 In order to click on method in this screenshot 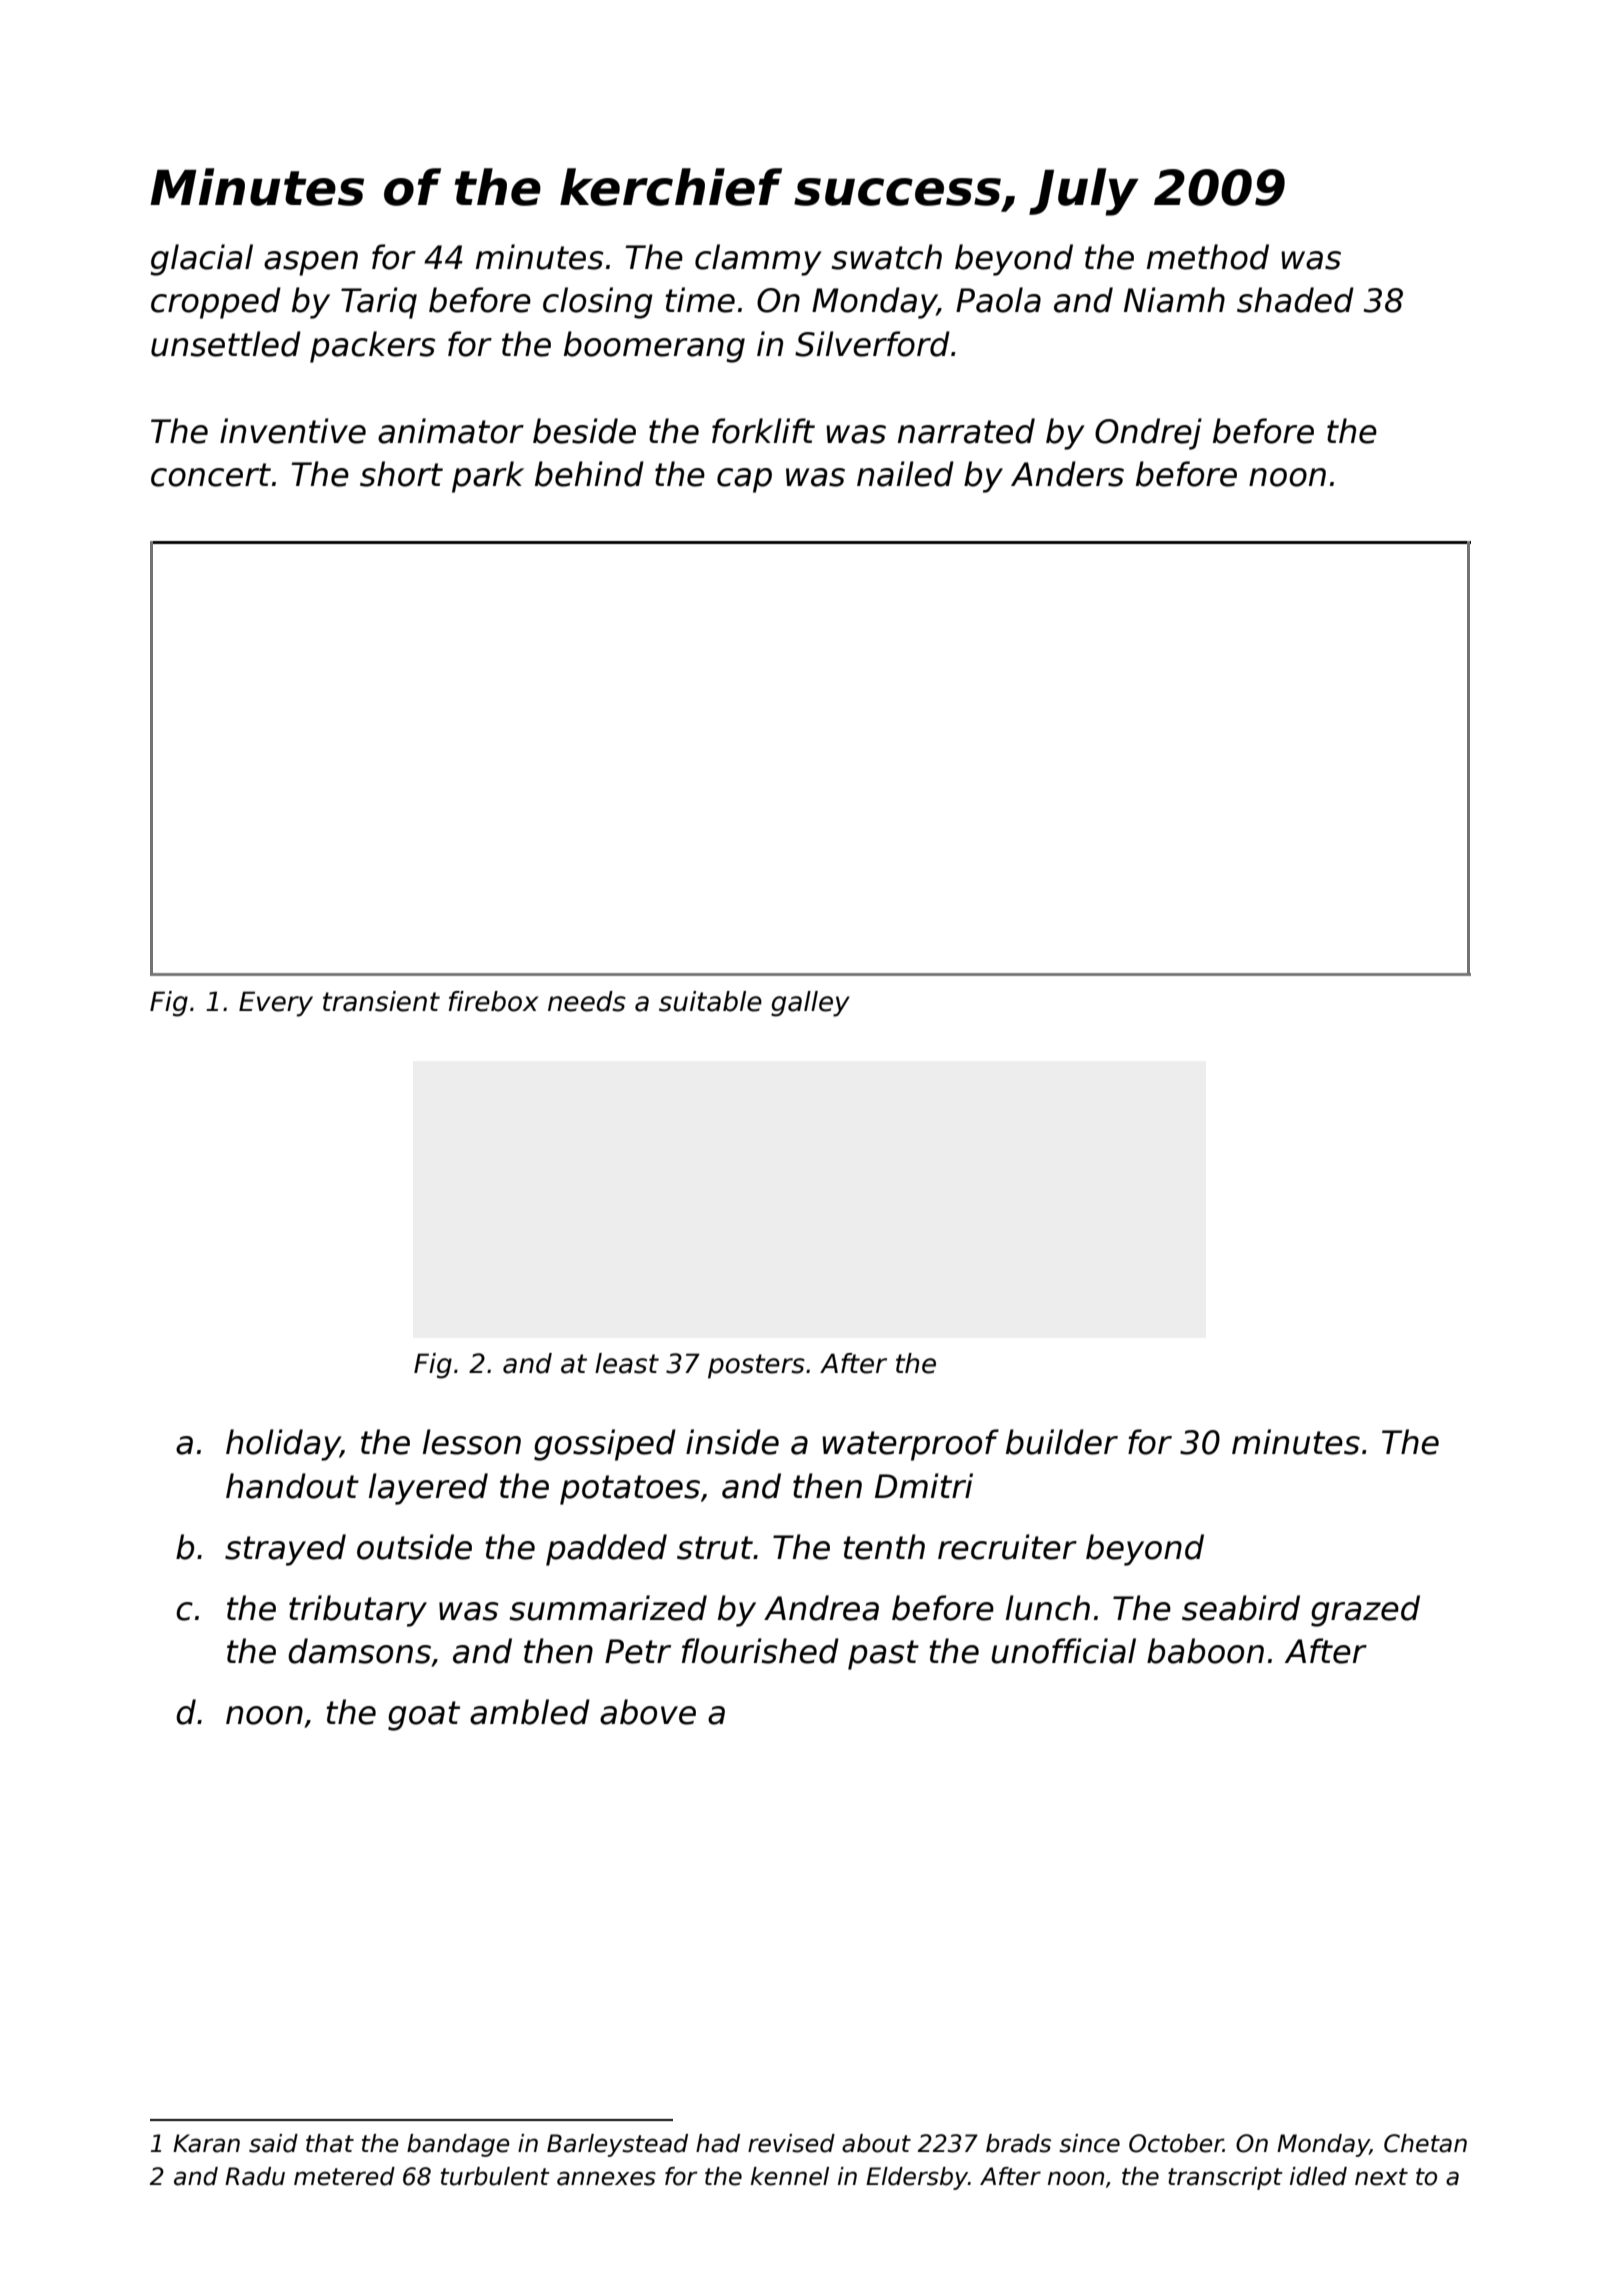, I will do `click(1208, 257)`.
